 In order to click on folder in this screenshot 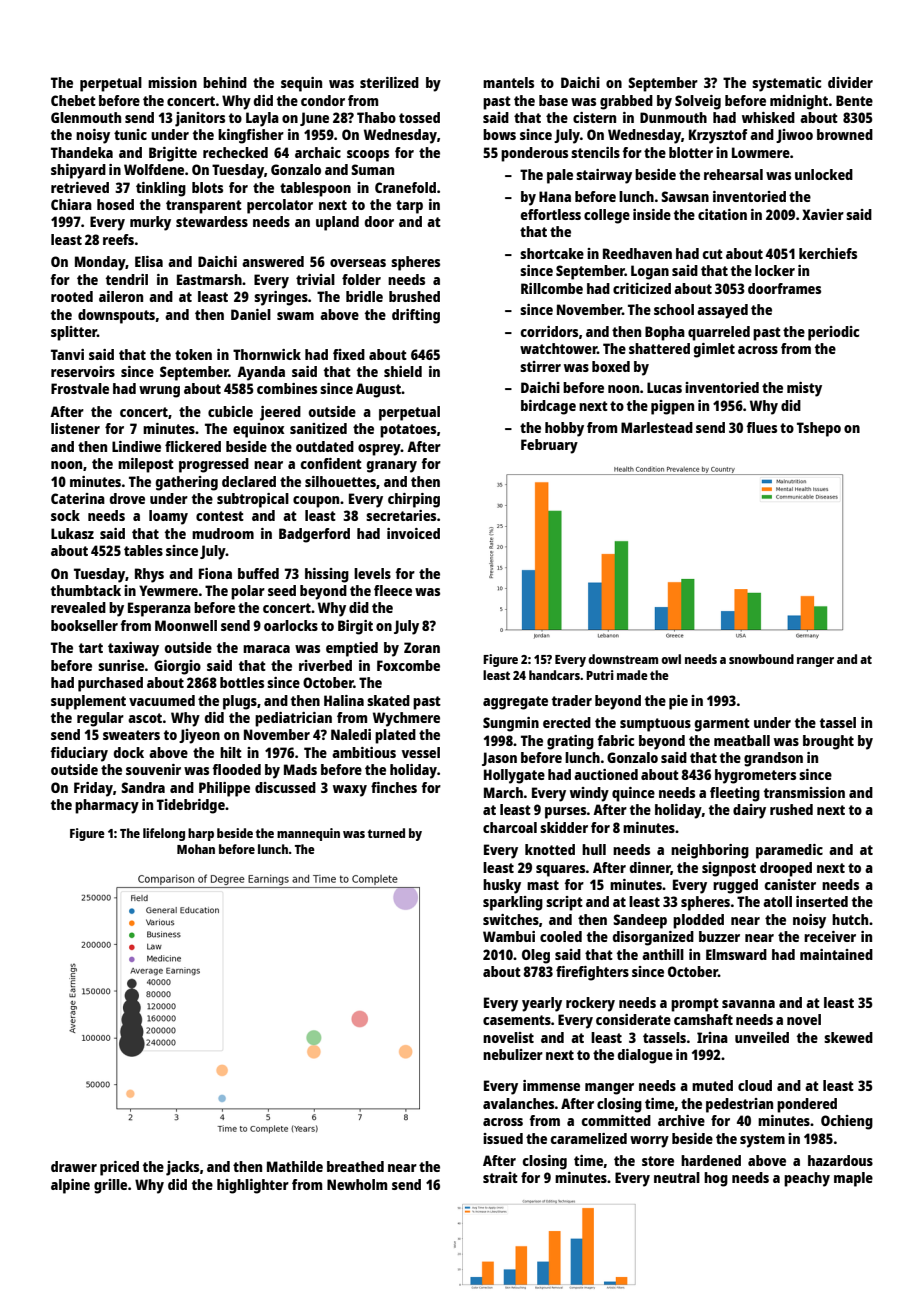, I will do `click(361, 279)`.
